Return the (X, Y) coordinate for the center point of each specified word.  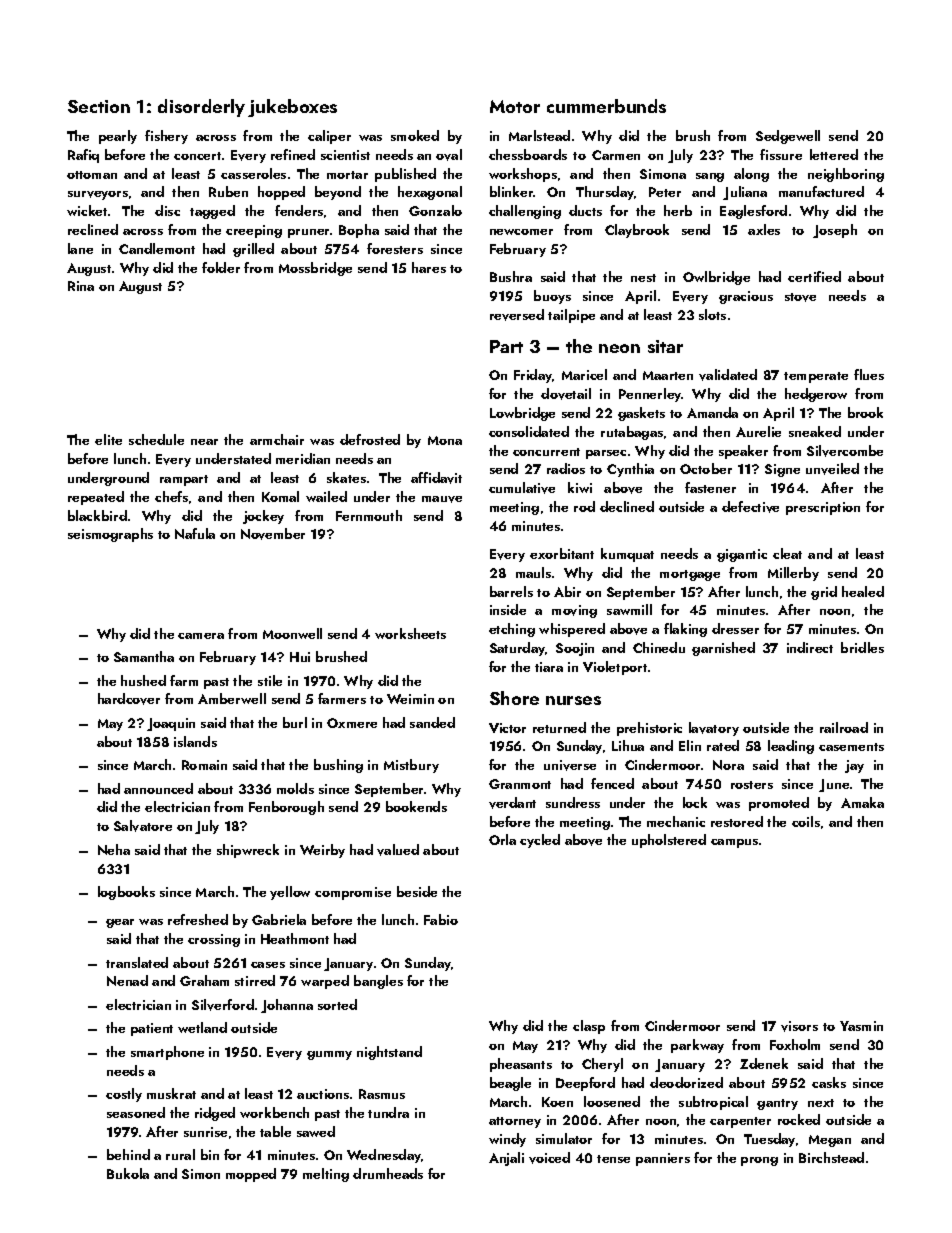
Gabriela (279, 919)
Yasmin (861, 1026)
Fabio (441, 919)
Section (99, 106)
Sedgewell (788, 137)
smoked (415, 135)
